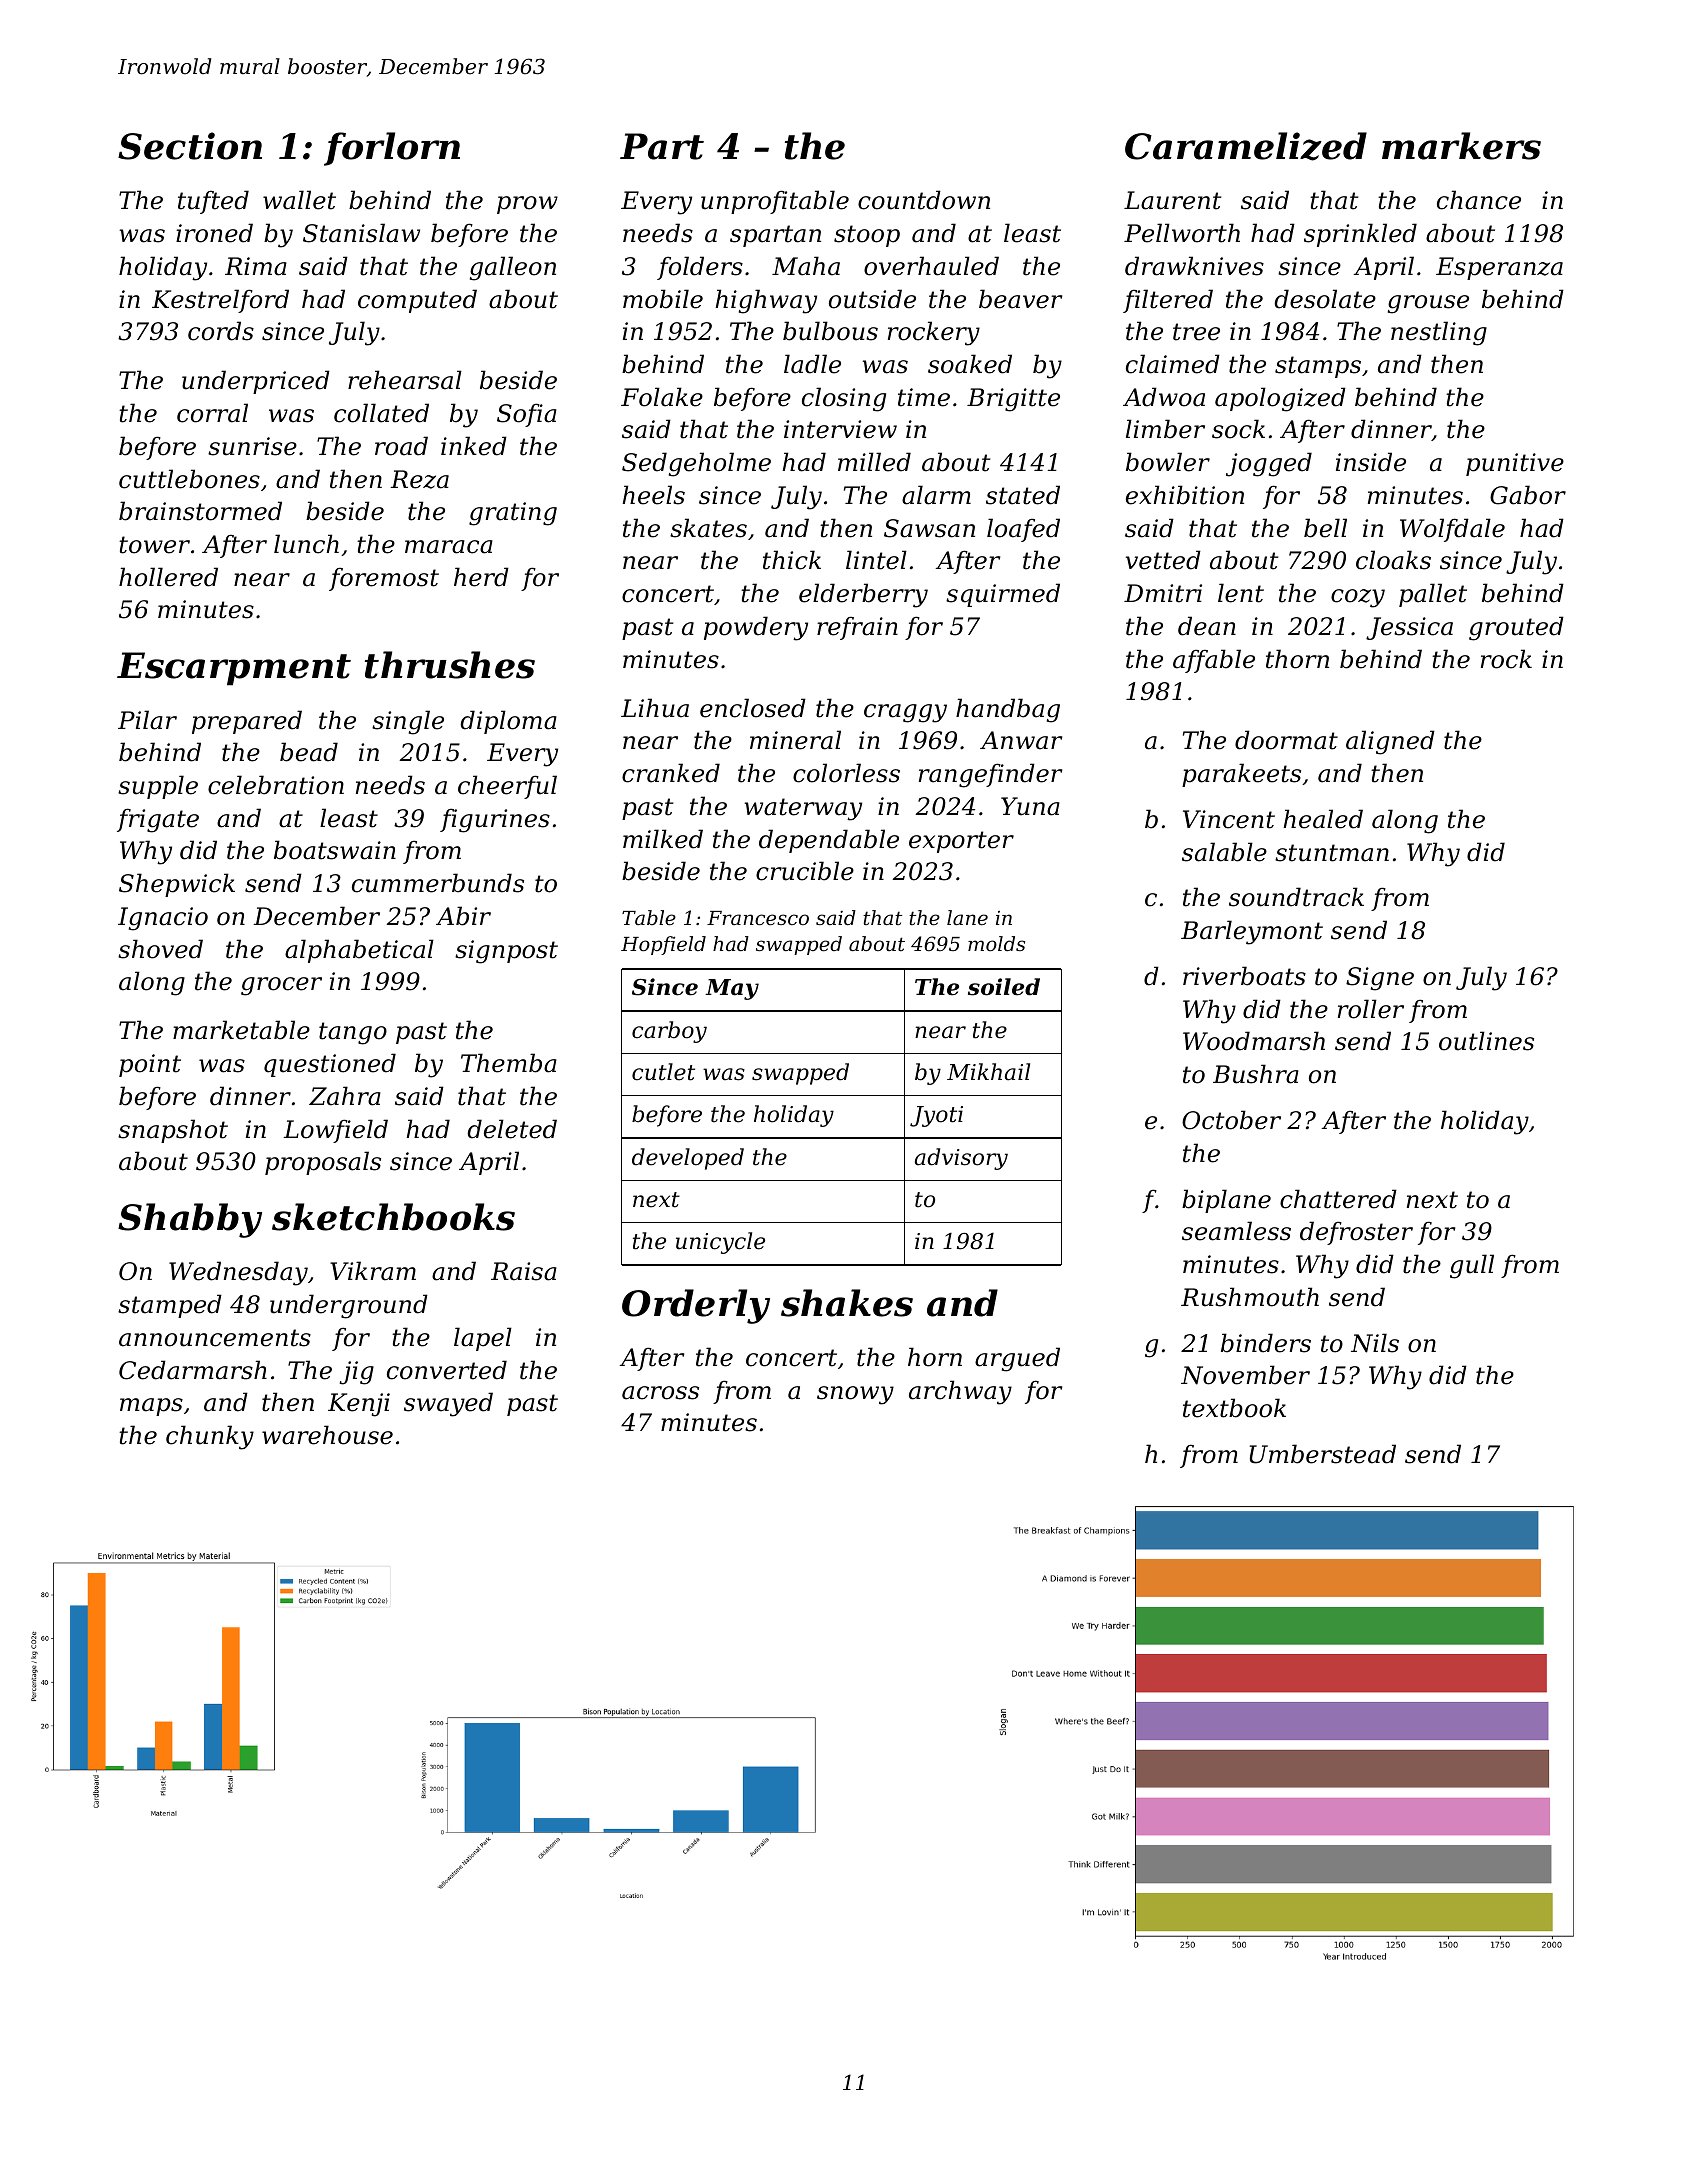  Describe the element at coordinates (151, 1407) in the image. I see `maps` at that location.
